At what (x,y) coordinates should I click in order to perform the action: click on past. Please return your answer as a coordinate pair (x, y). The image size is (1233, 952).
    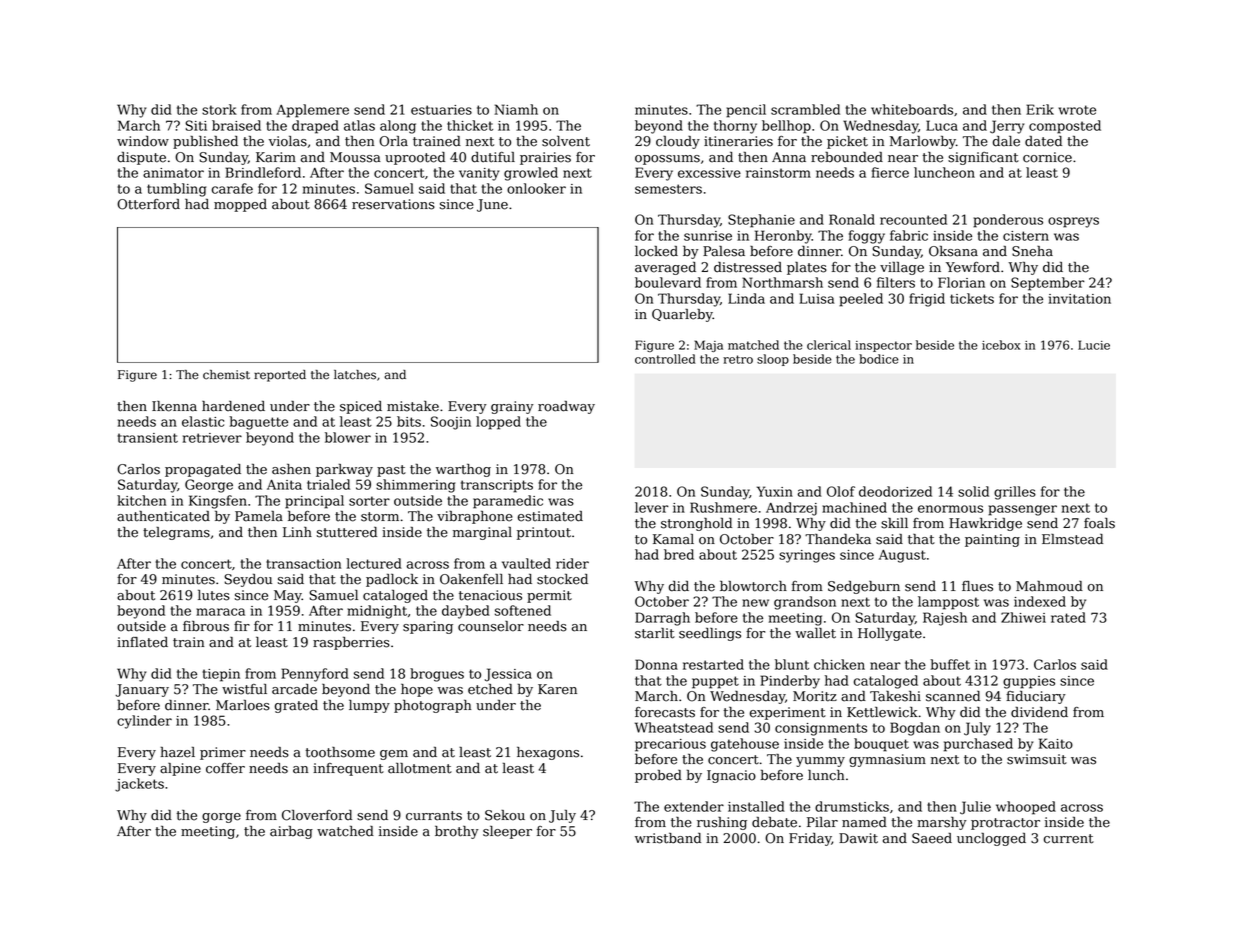
    Looking at the image, I should click on (391, 471).
